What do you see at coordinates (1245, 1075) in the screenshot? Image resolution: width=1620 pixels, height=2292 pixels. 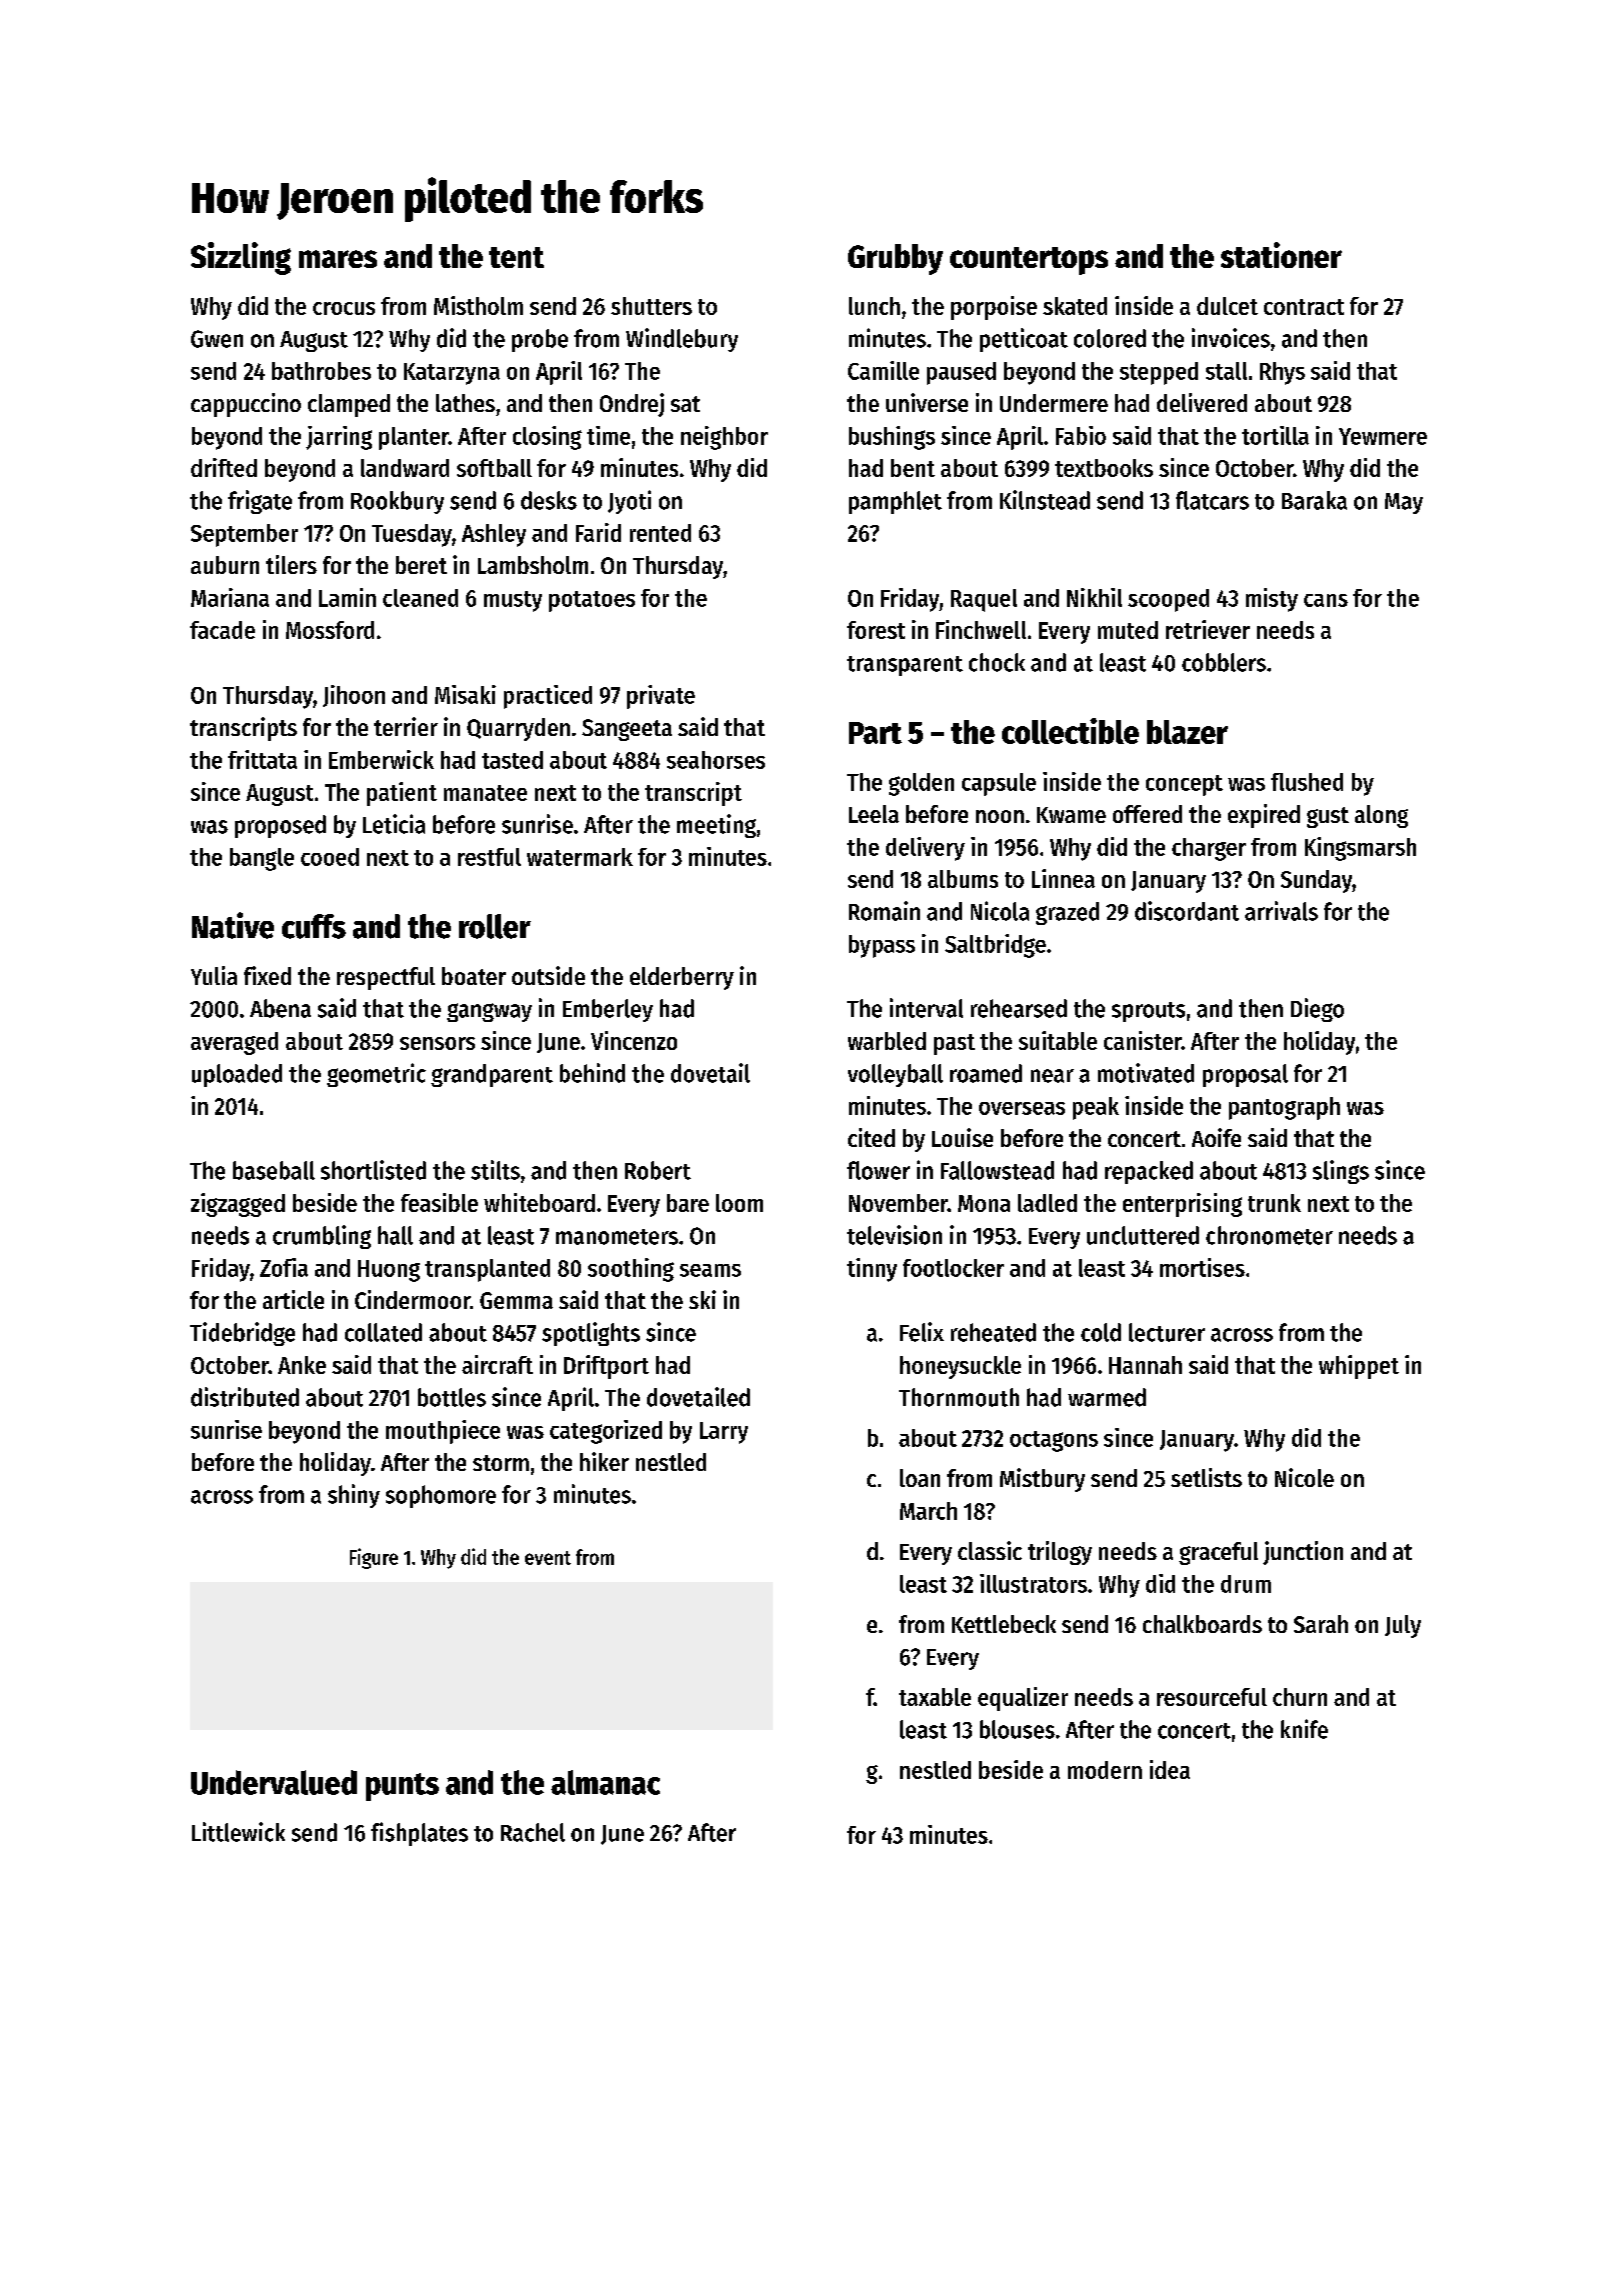 I see `proposal` at bounding box center [1245, 1075].
